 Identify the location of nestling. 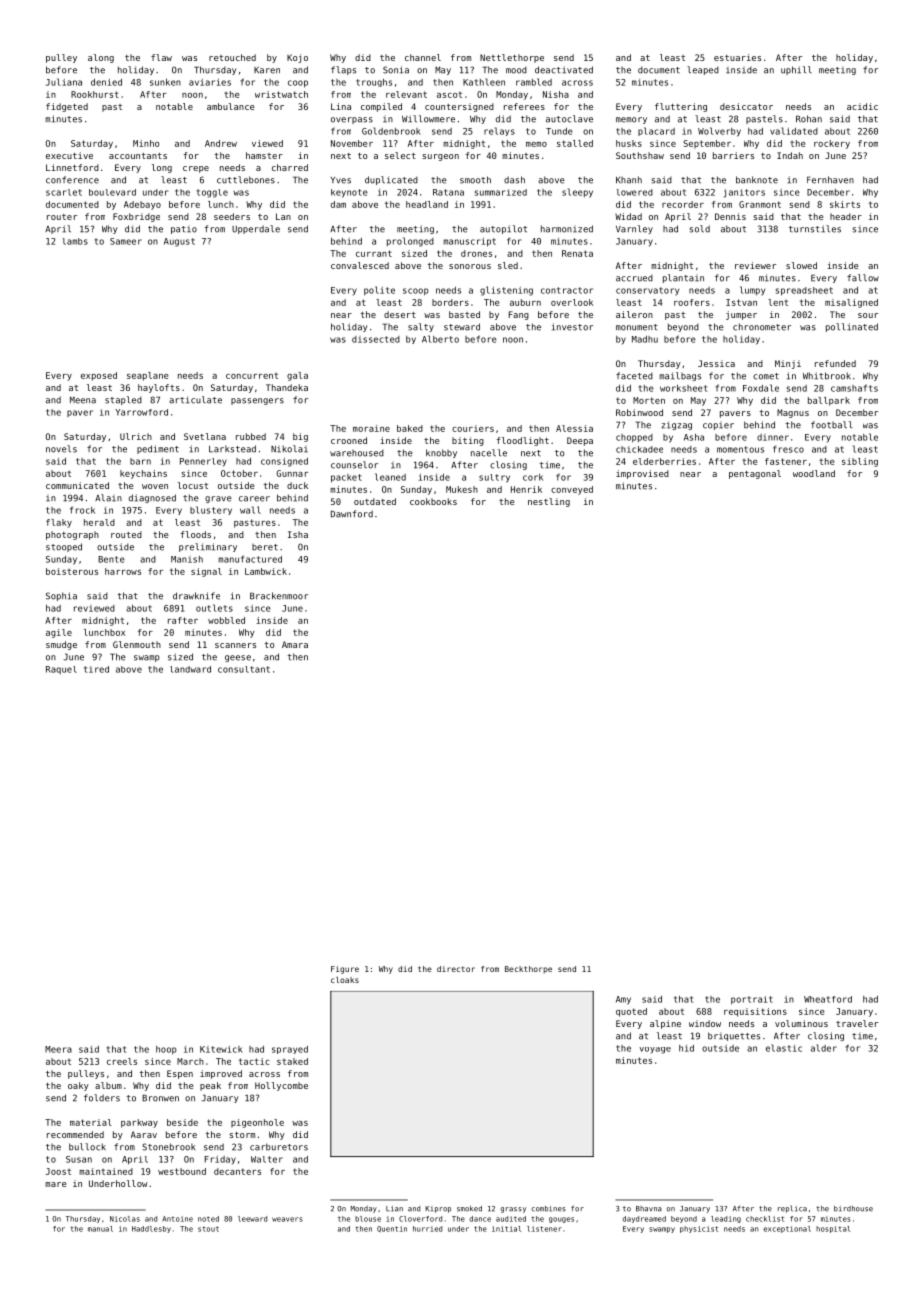
(549, 502).
